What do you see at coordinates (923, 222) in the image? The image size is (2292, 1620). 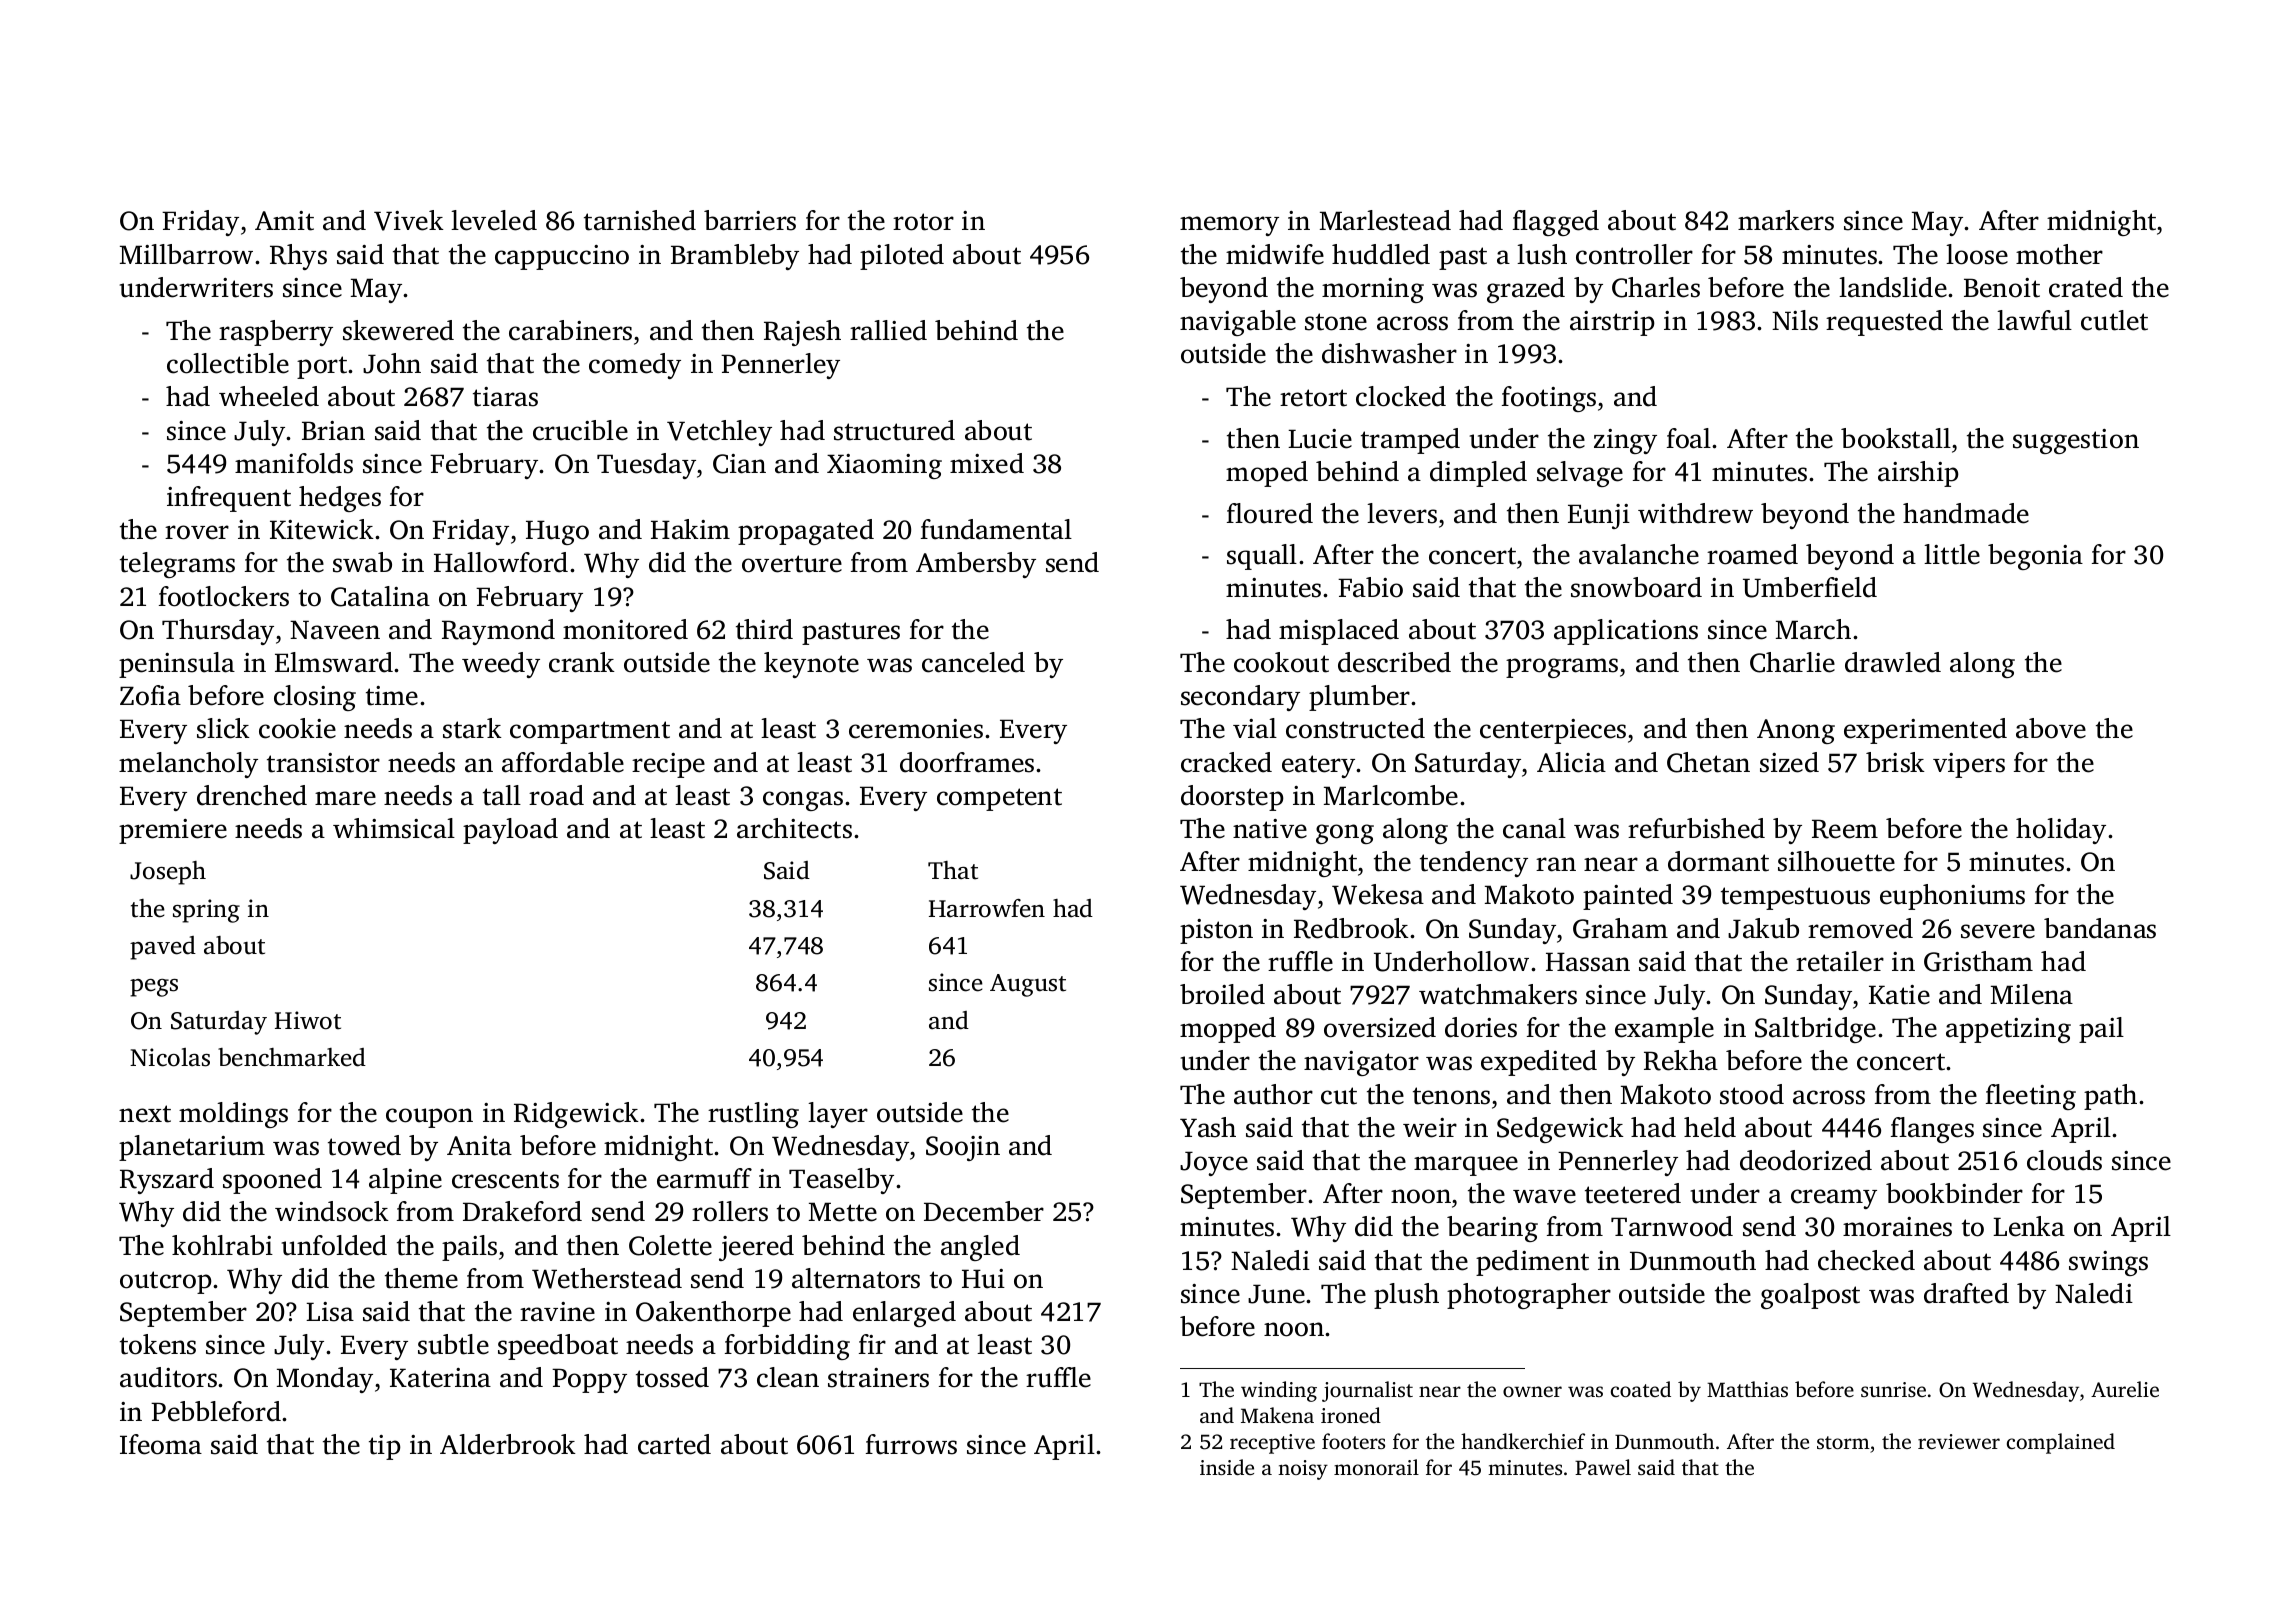 I see `rotor` at bounding box center [923, 222].
